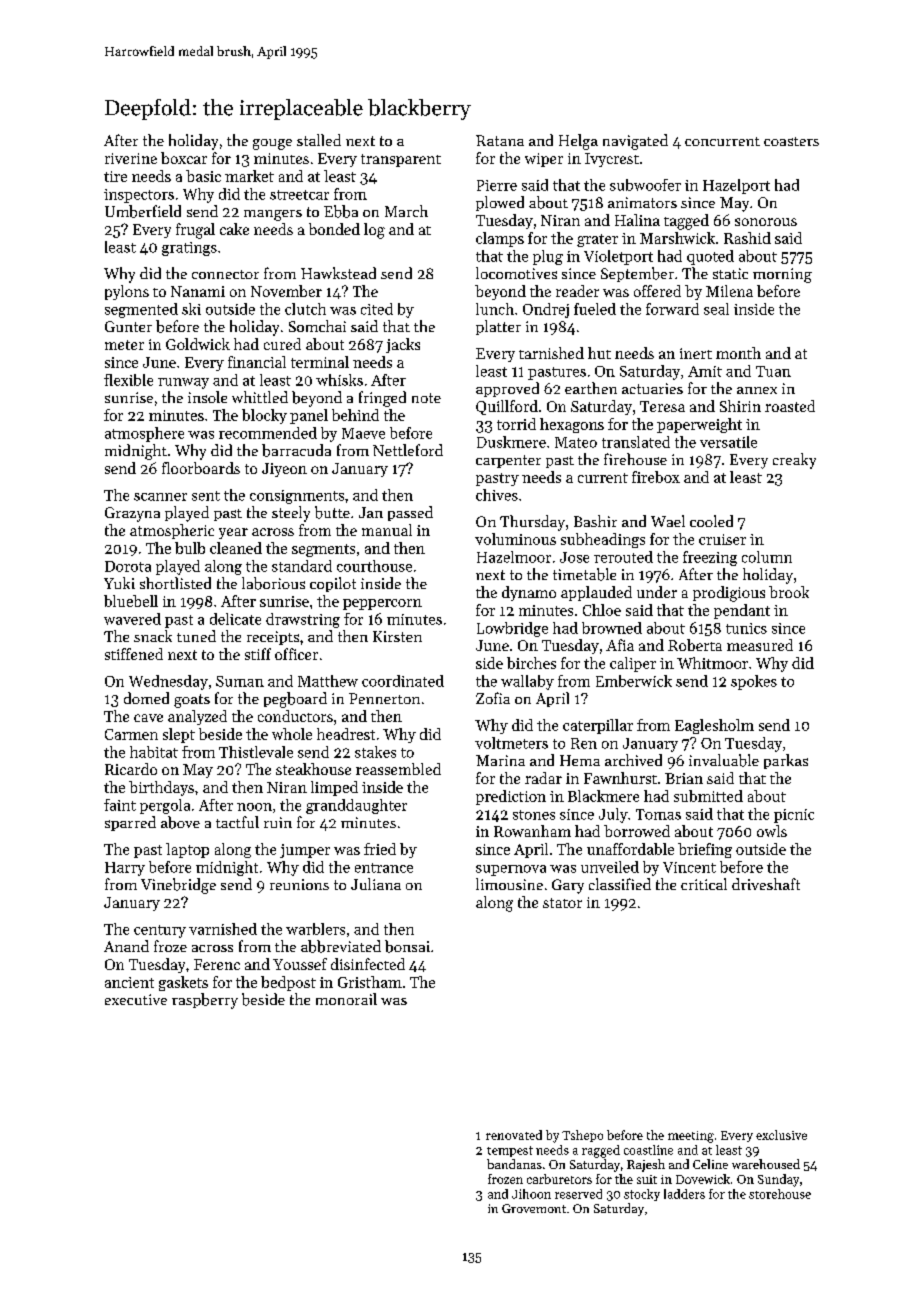 The image size is (924, 1308). I want to click on tarnished, so click(551, 353).
